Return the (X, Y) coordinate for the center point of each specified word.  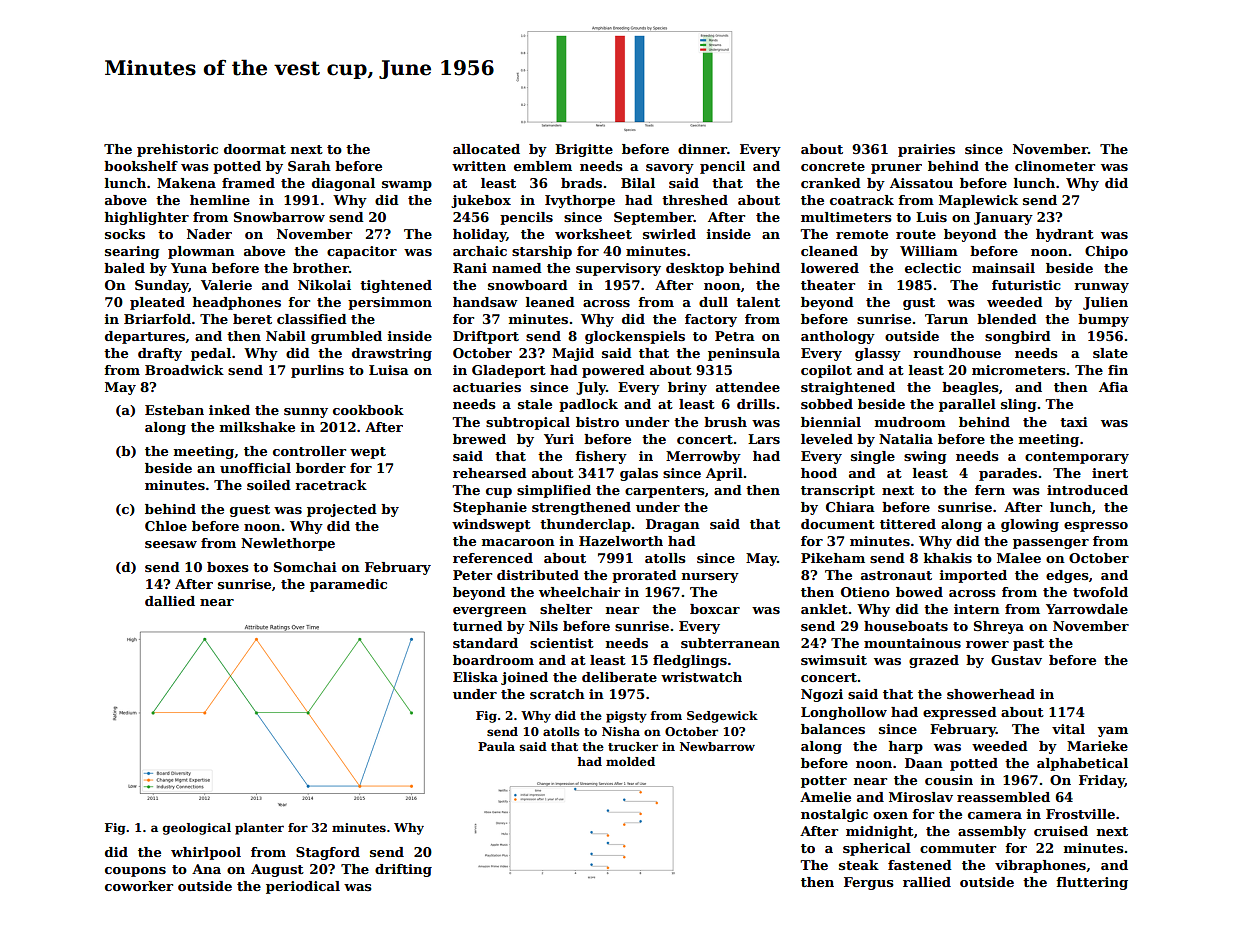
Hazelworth (621, 541)
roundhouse (957, 353)
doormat (255, 149)
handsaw (485, 302)
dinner (702, 149)
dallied (170, 601)
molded (630, 761)
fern (990, 490)
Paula (496, 746)
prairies (926, 150)
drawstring (392, 354)
